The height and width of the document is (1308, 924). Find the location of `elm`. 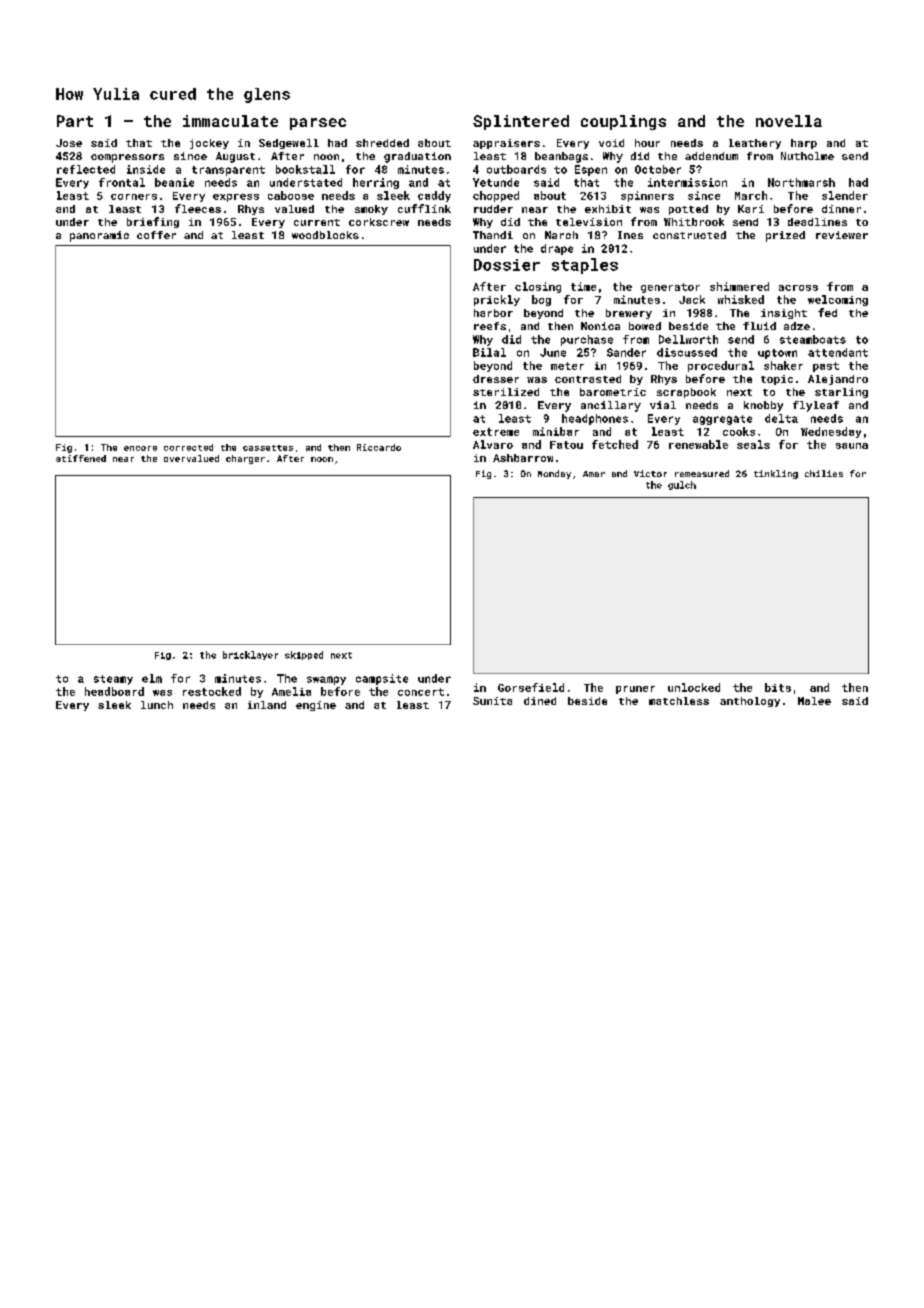

elm is located at coordinates (152, 678).
